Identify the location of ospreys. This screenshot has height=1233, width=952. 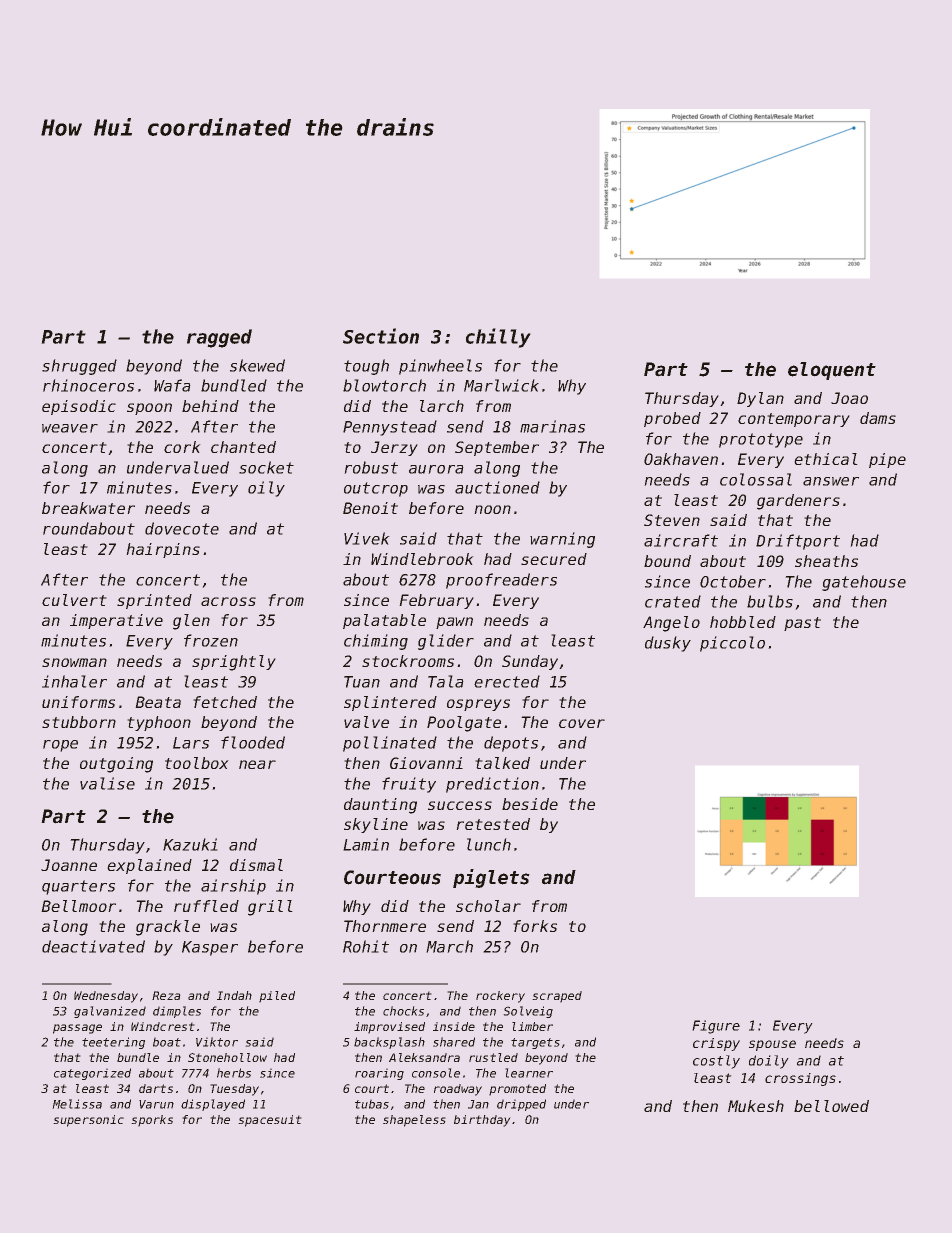
(478, 705).
